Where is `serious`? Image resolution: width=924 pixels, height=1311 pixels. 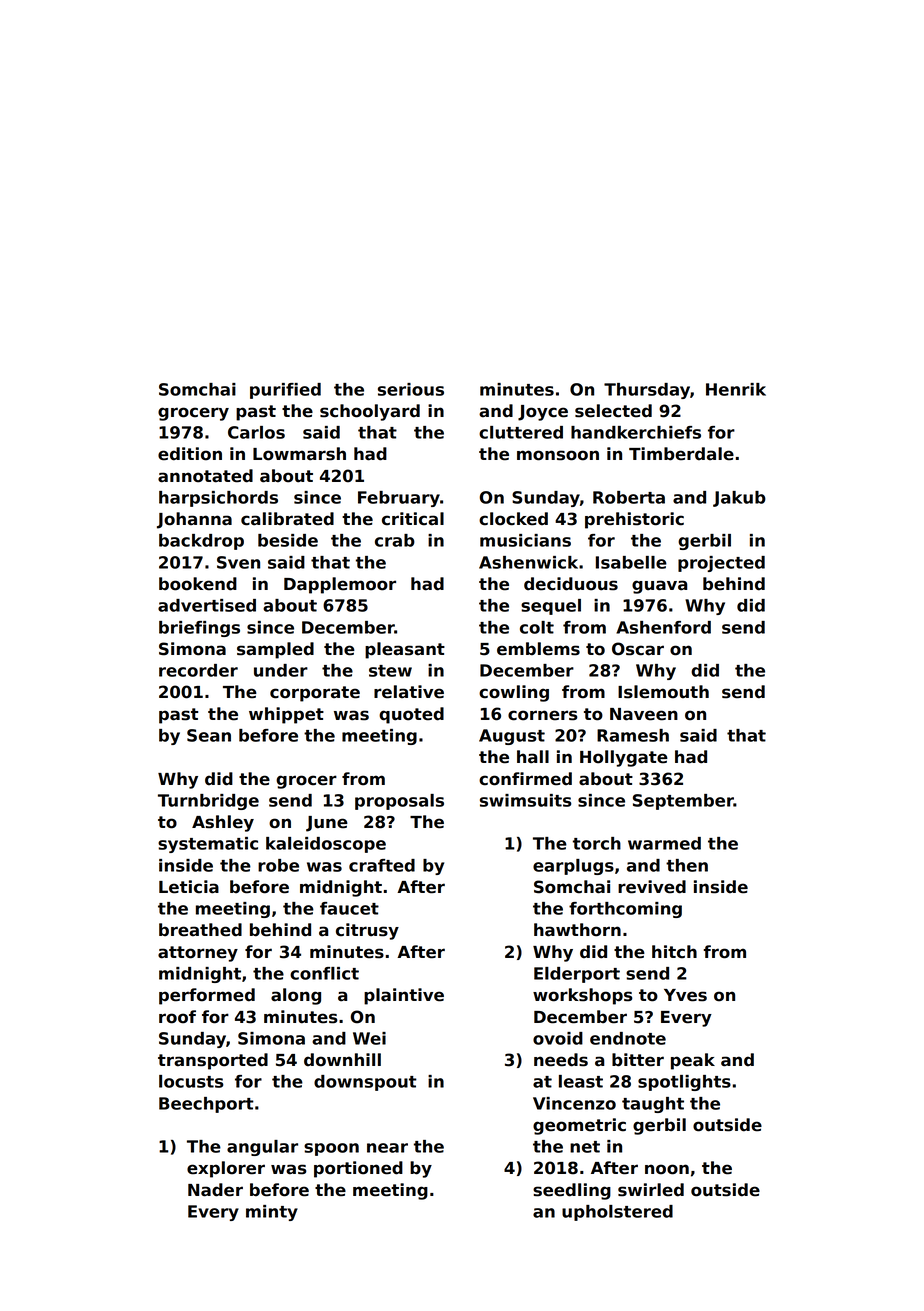 serious is located at coordinates (411, 389).
